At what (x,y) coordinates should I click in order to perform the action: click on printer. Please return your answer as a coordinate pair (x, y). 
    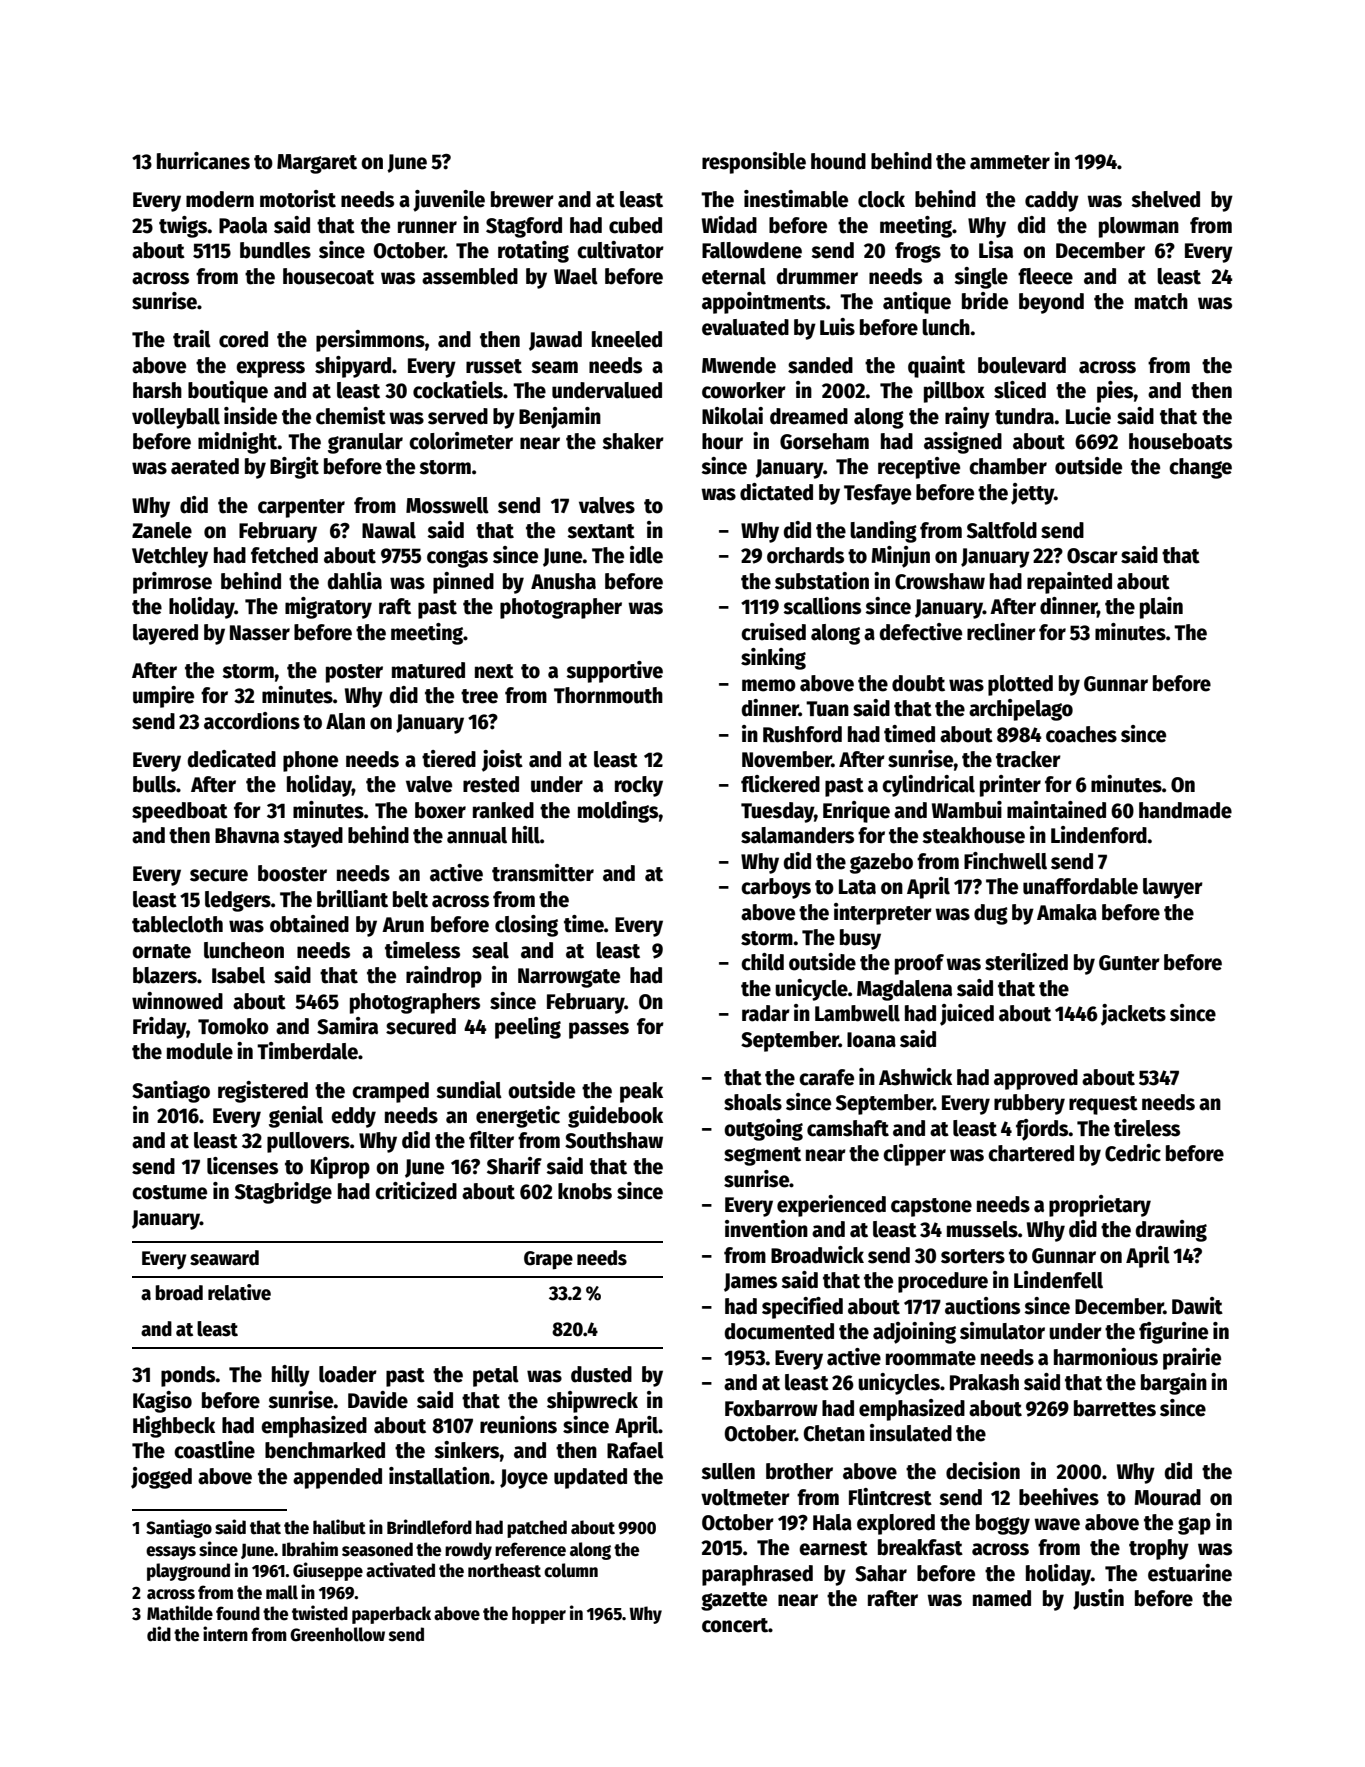
    Looking at the image, I should click on (1010, 786).
